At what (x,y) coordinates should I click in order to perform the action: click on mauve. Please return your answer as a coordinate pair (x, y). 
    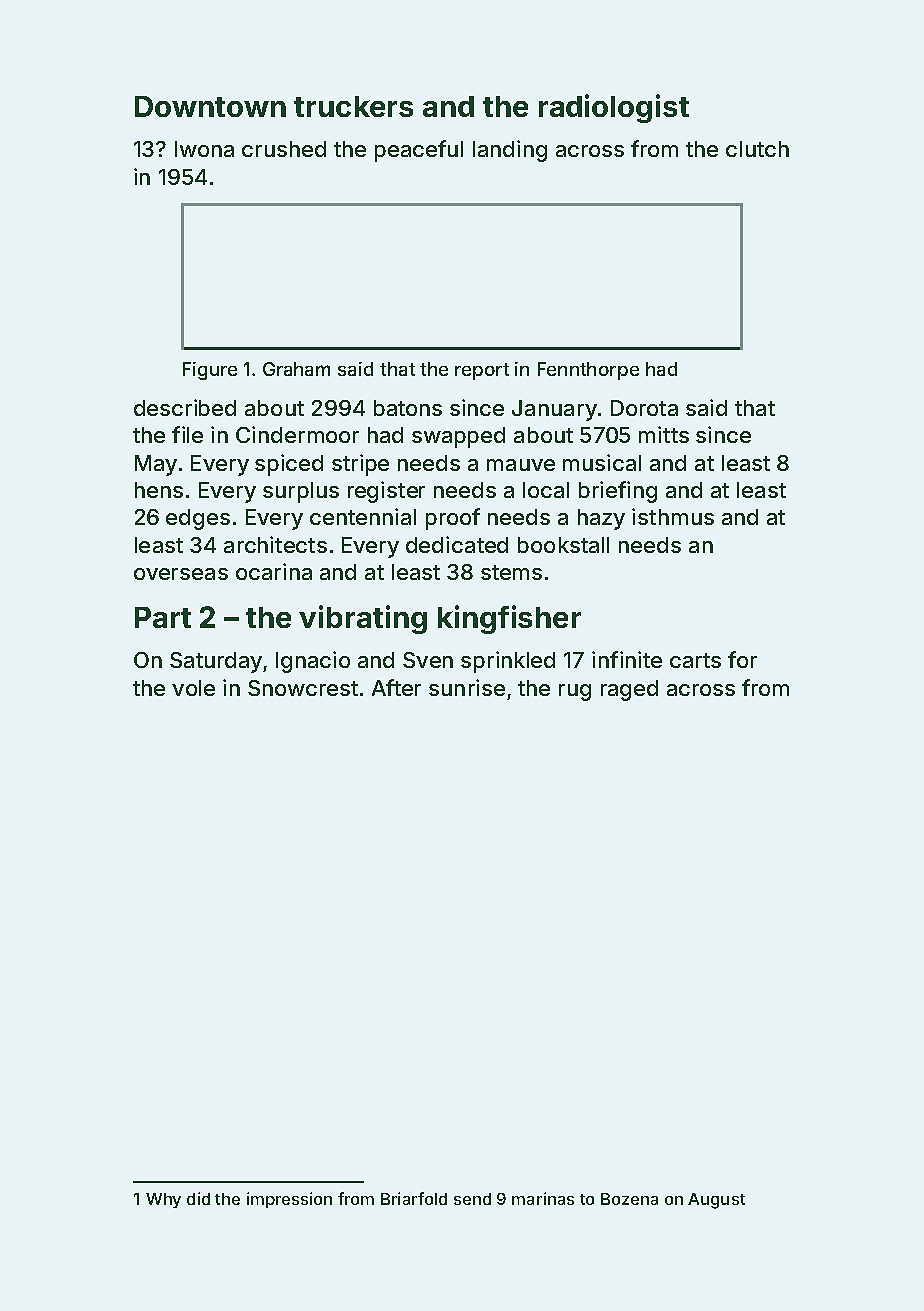
    Looking at the image, I should click on (521, 465).
